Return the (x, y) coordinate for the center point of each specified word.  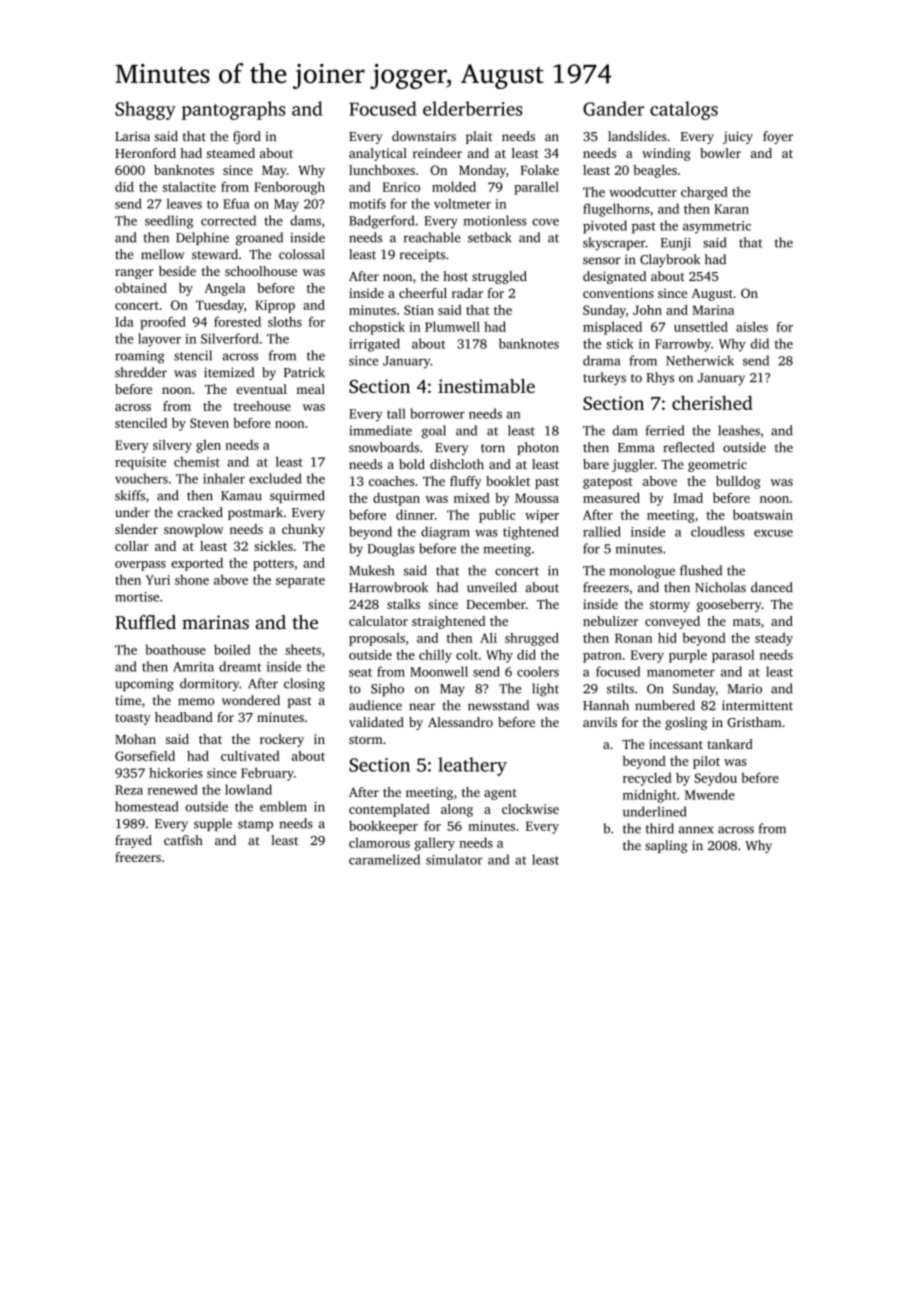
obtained (141, 288)
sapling (666, 846)
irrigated (374, 345)
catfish (183, 840)
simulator (454, 859)
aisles (752, 326)
